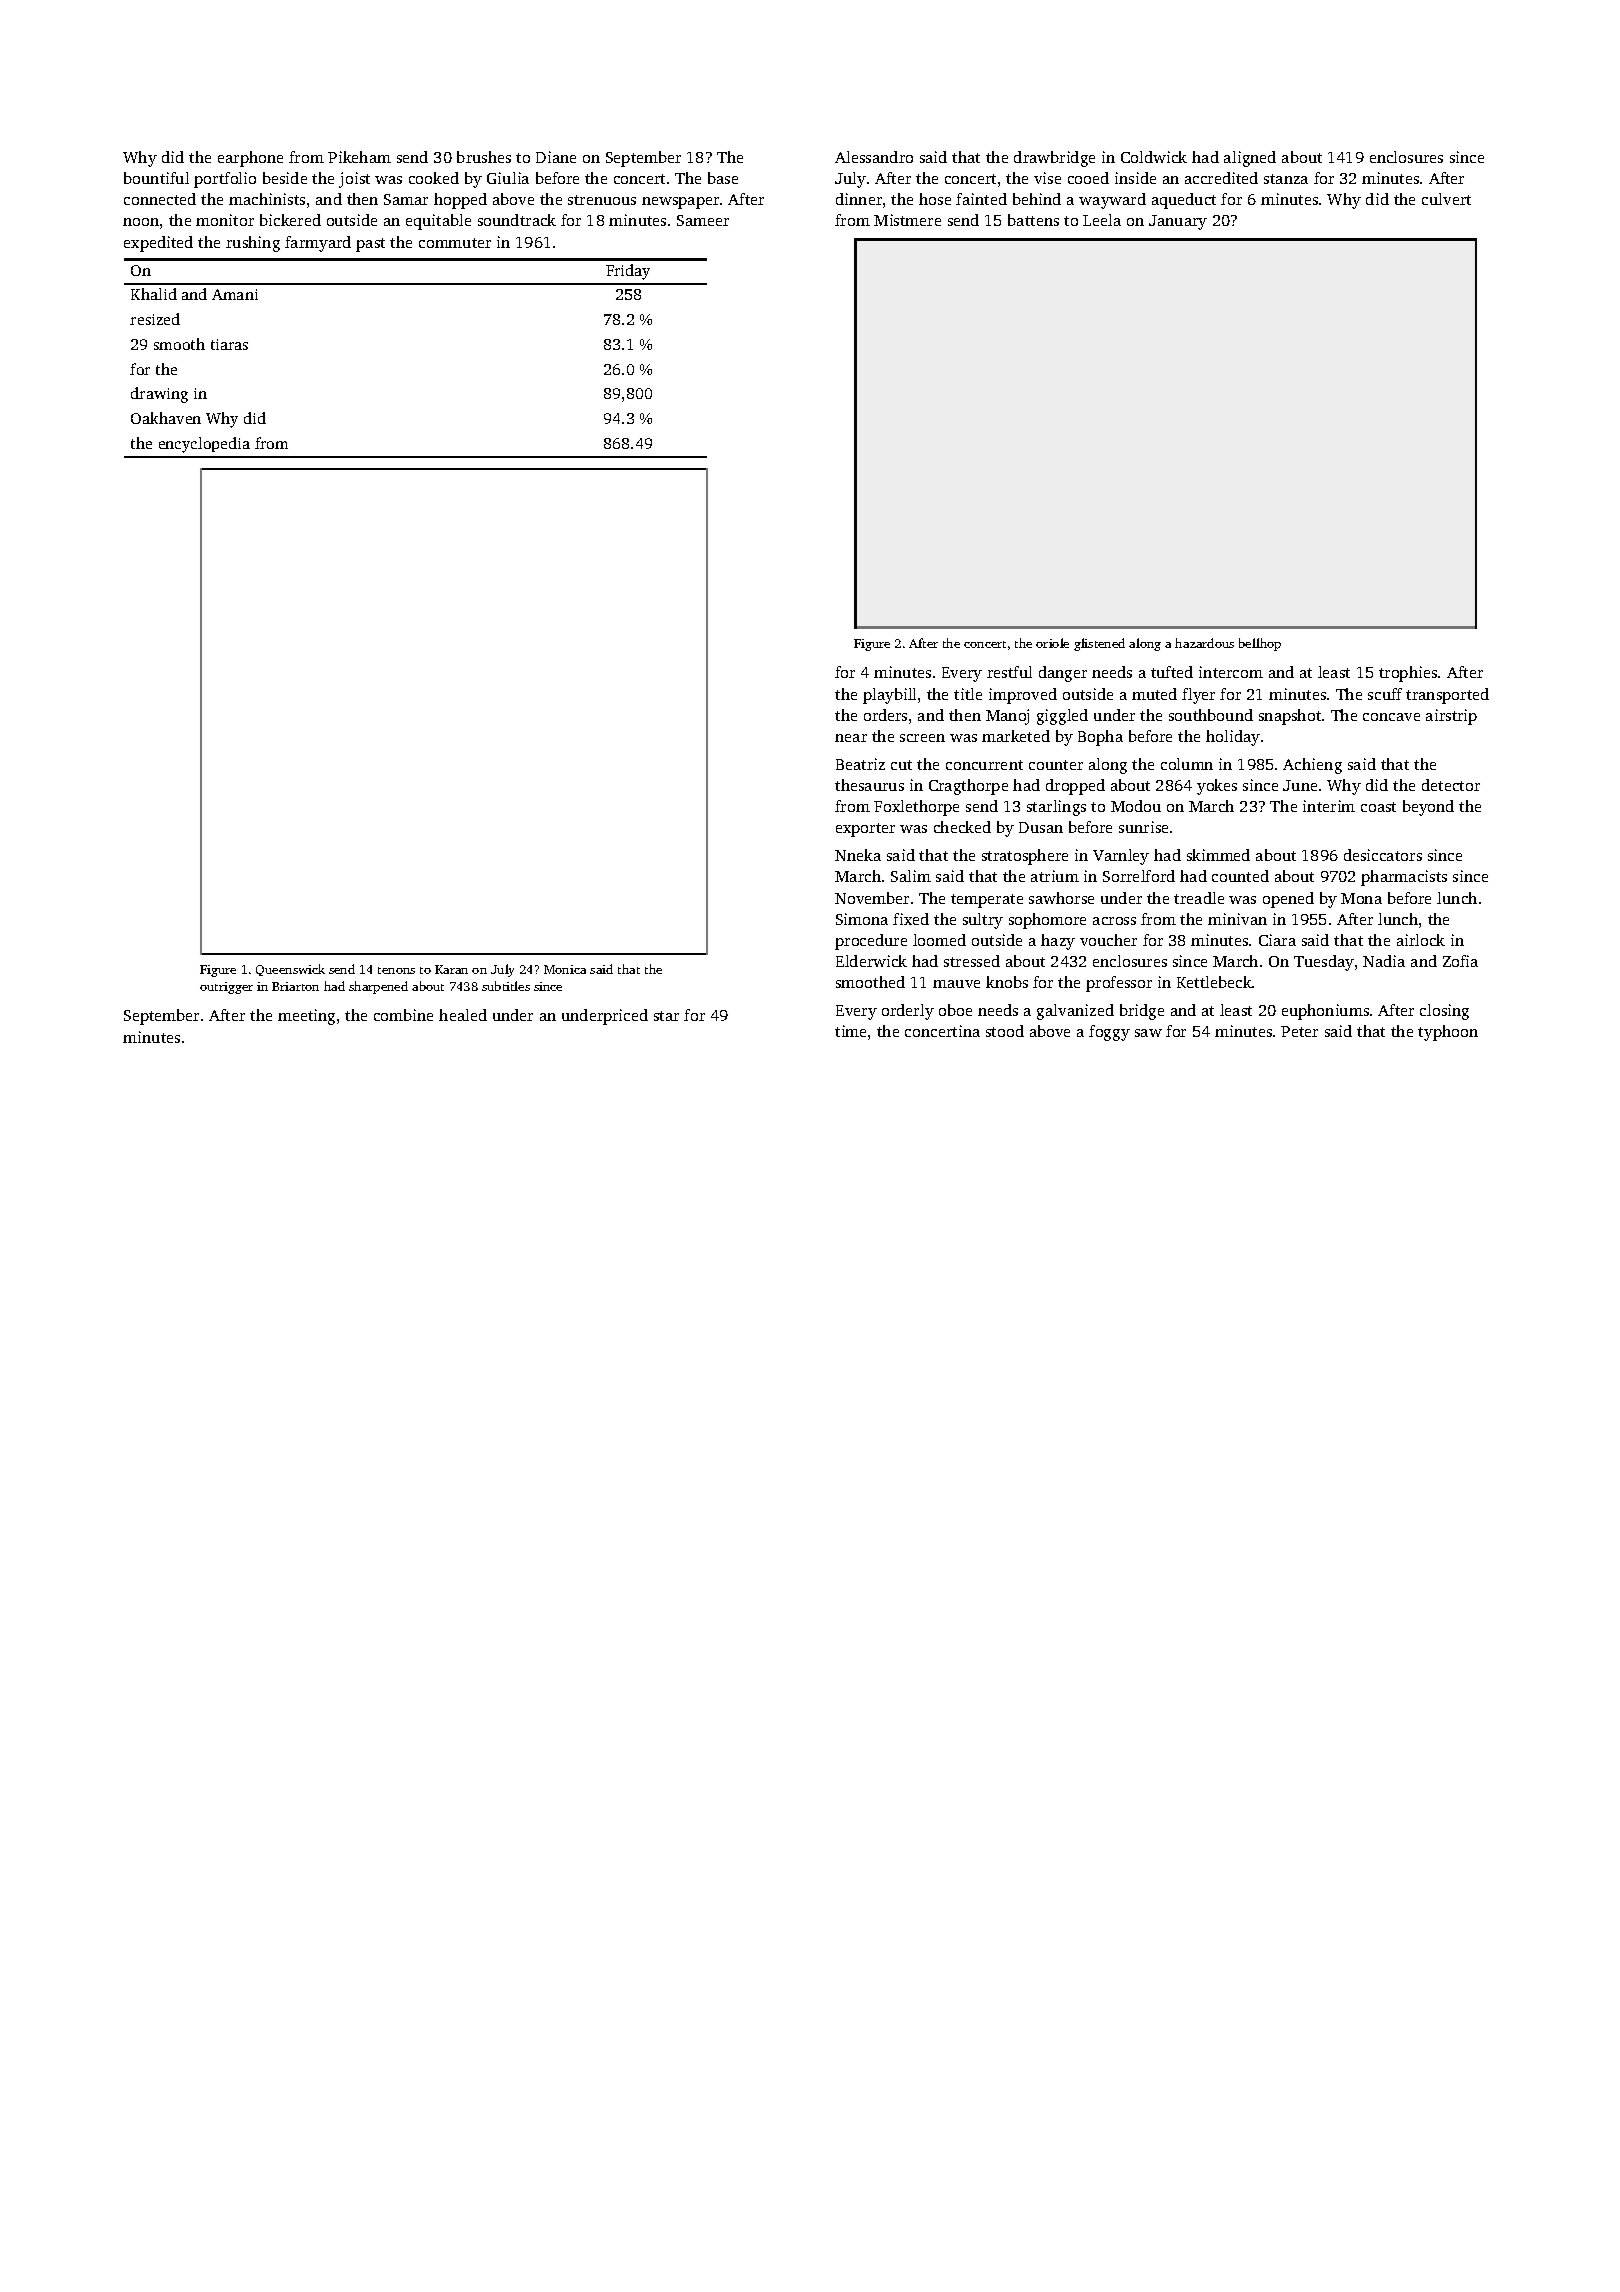 The width and height of the image is (1620, 2292). Describe the element at coordinates (306, 1017) in the image. I see `meeting` at that location.
